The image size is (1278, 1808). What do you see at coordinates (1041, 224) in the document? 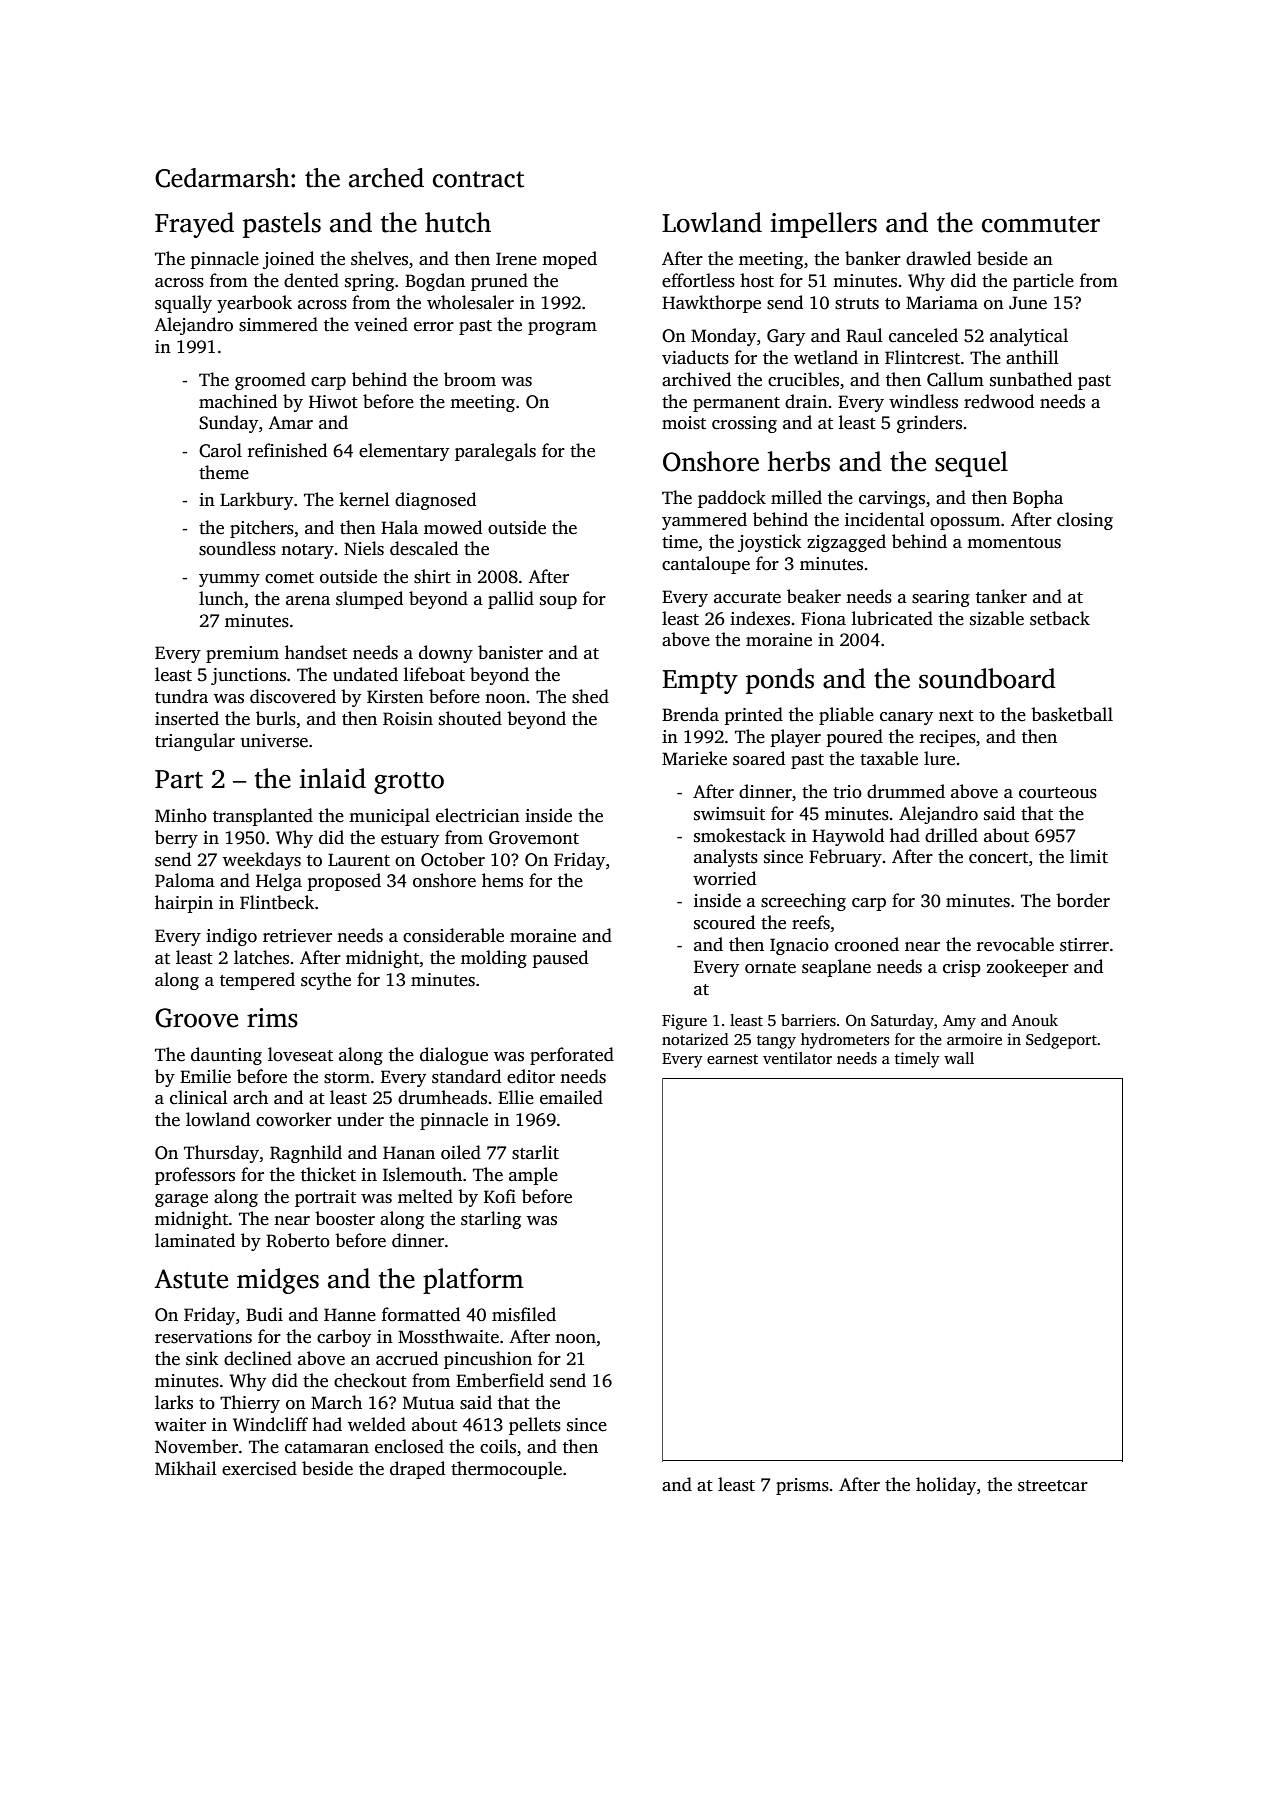
I see `commuter` at bounding box center [1041, 224].
